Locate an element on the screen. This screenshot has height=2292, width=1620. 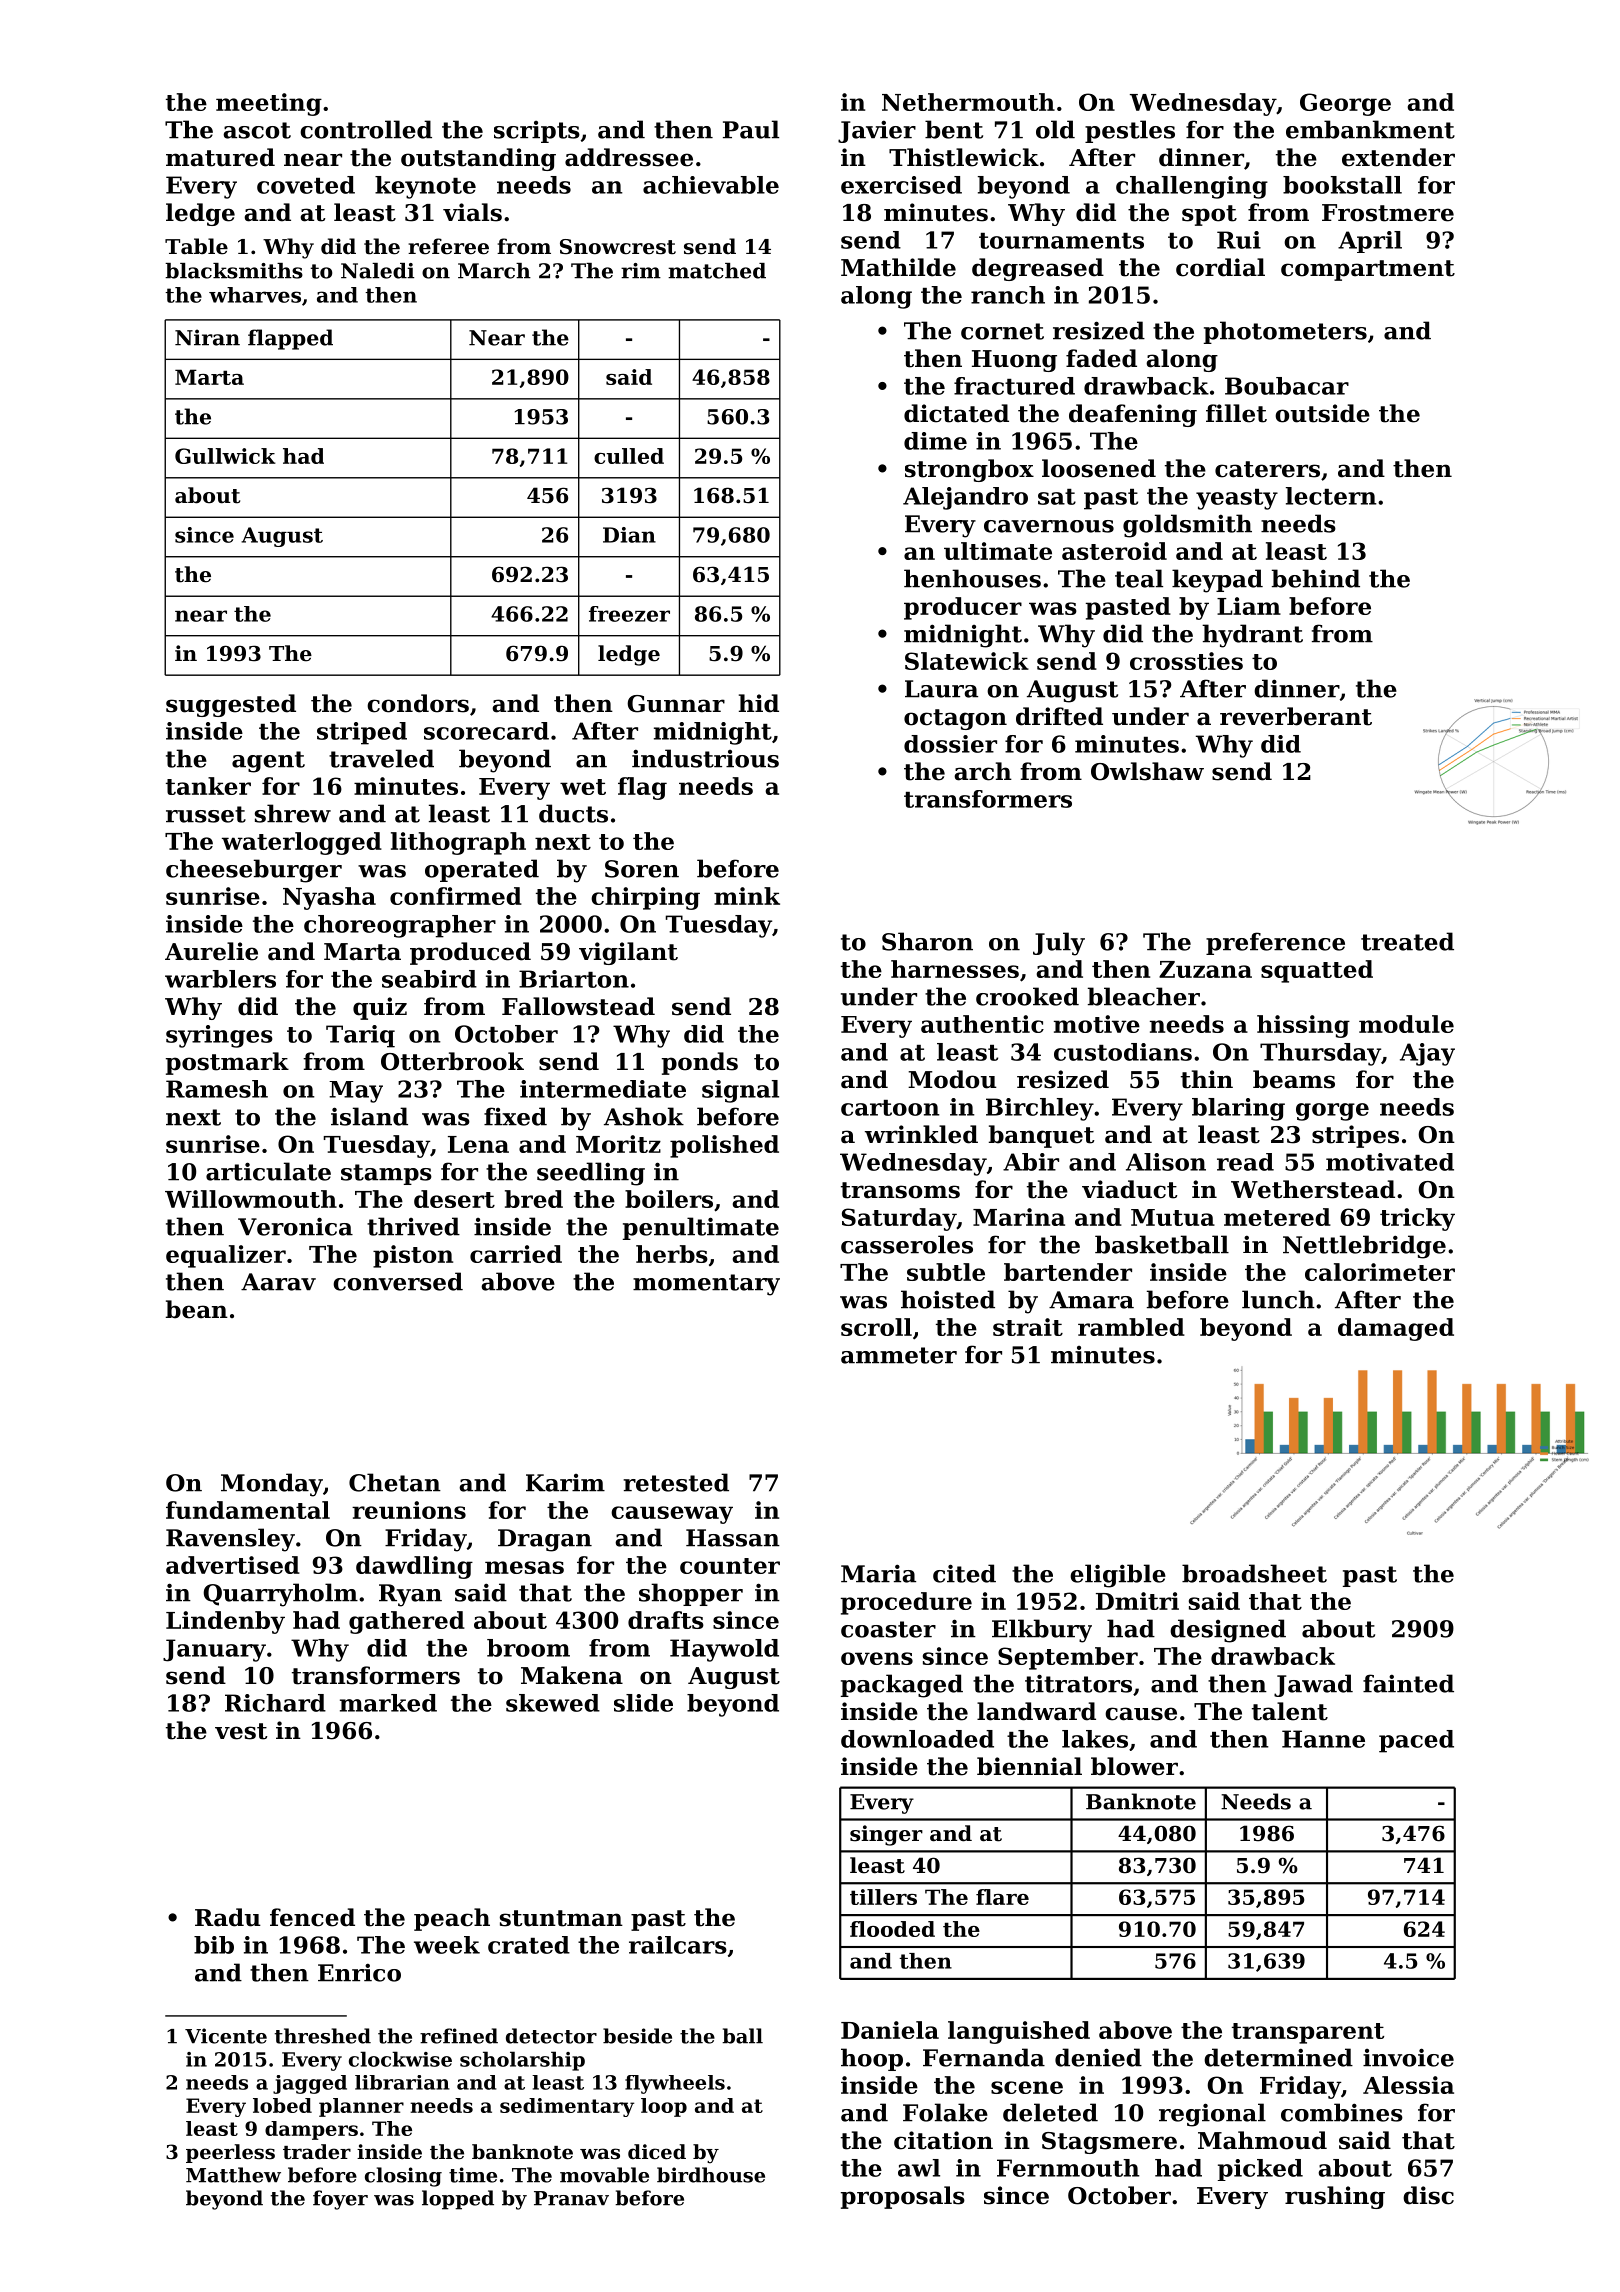
transparent is located at coordinates (1308, 2033).
